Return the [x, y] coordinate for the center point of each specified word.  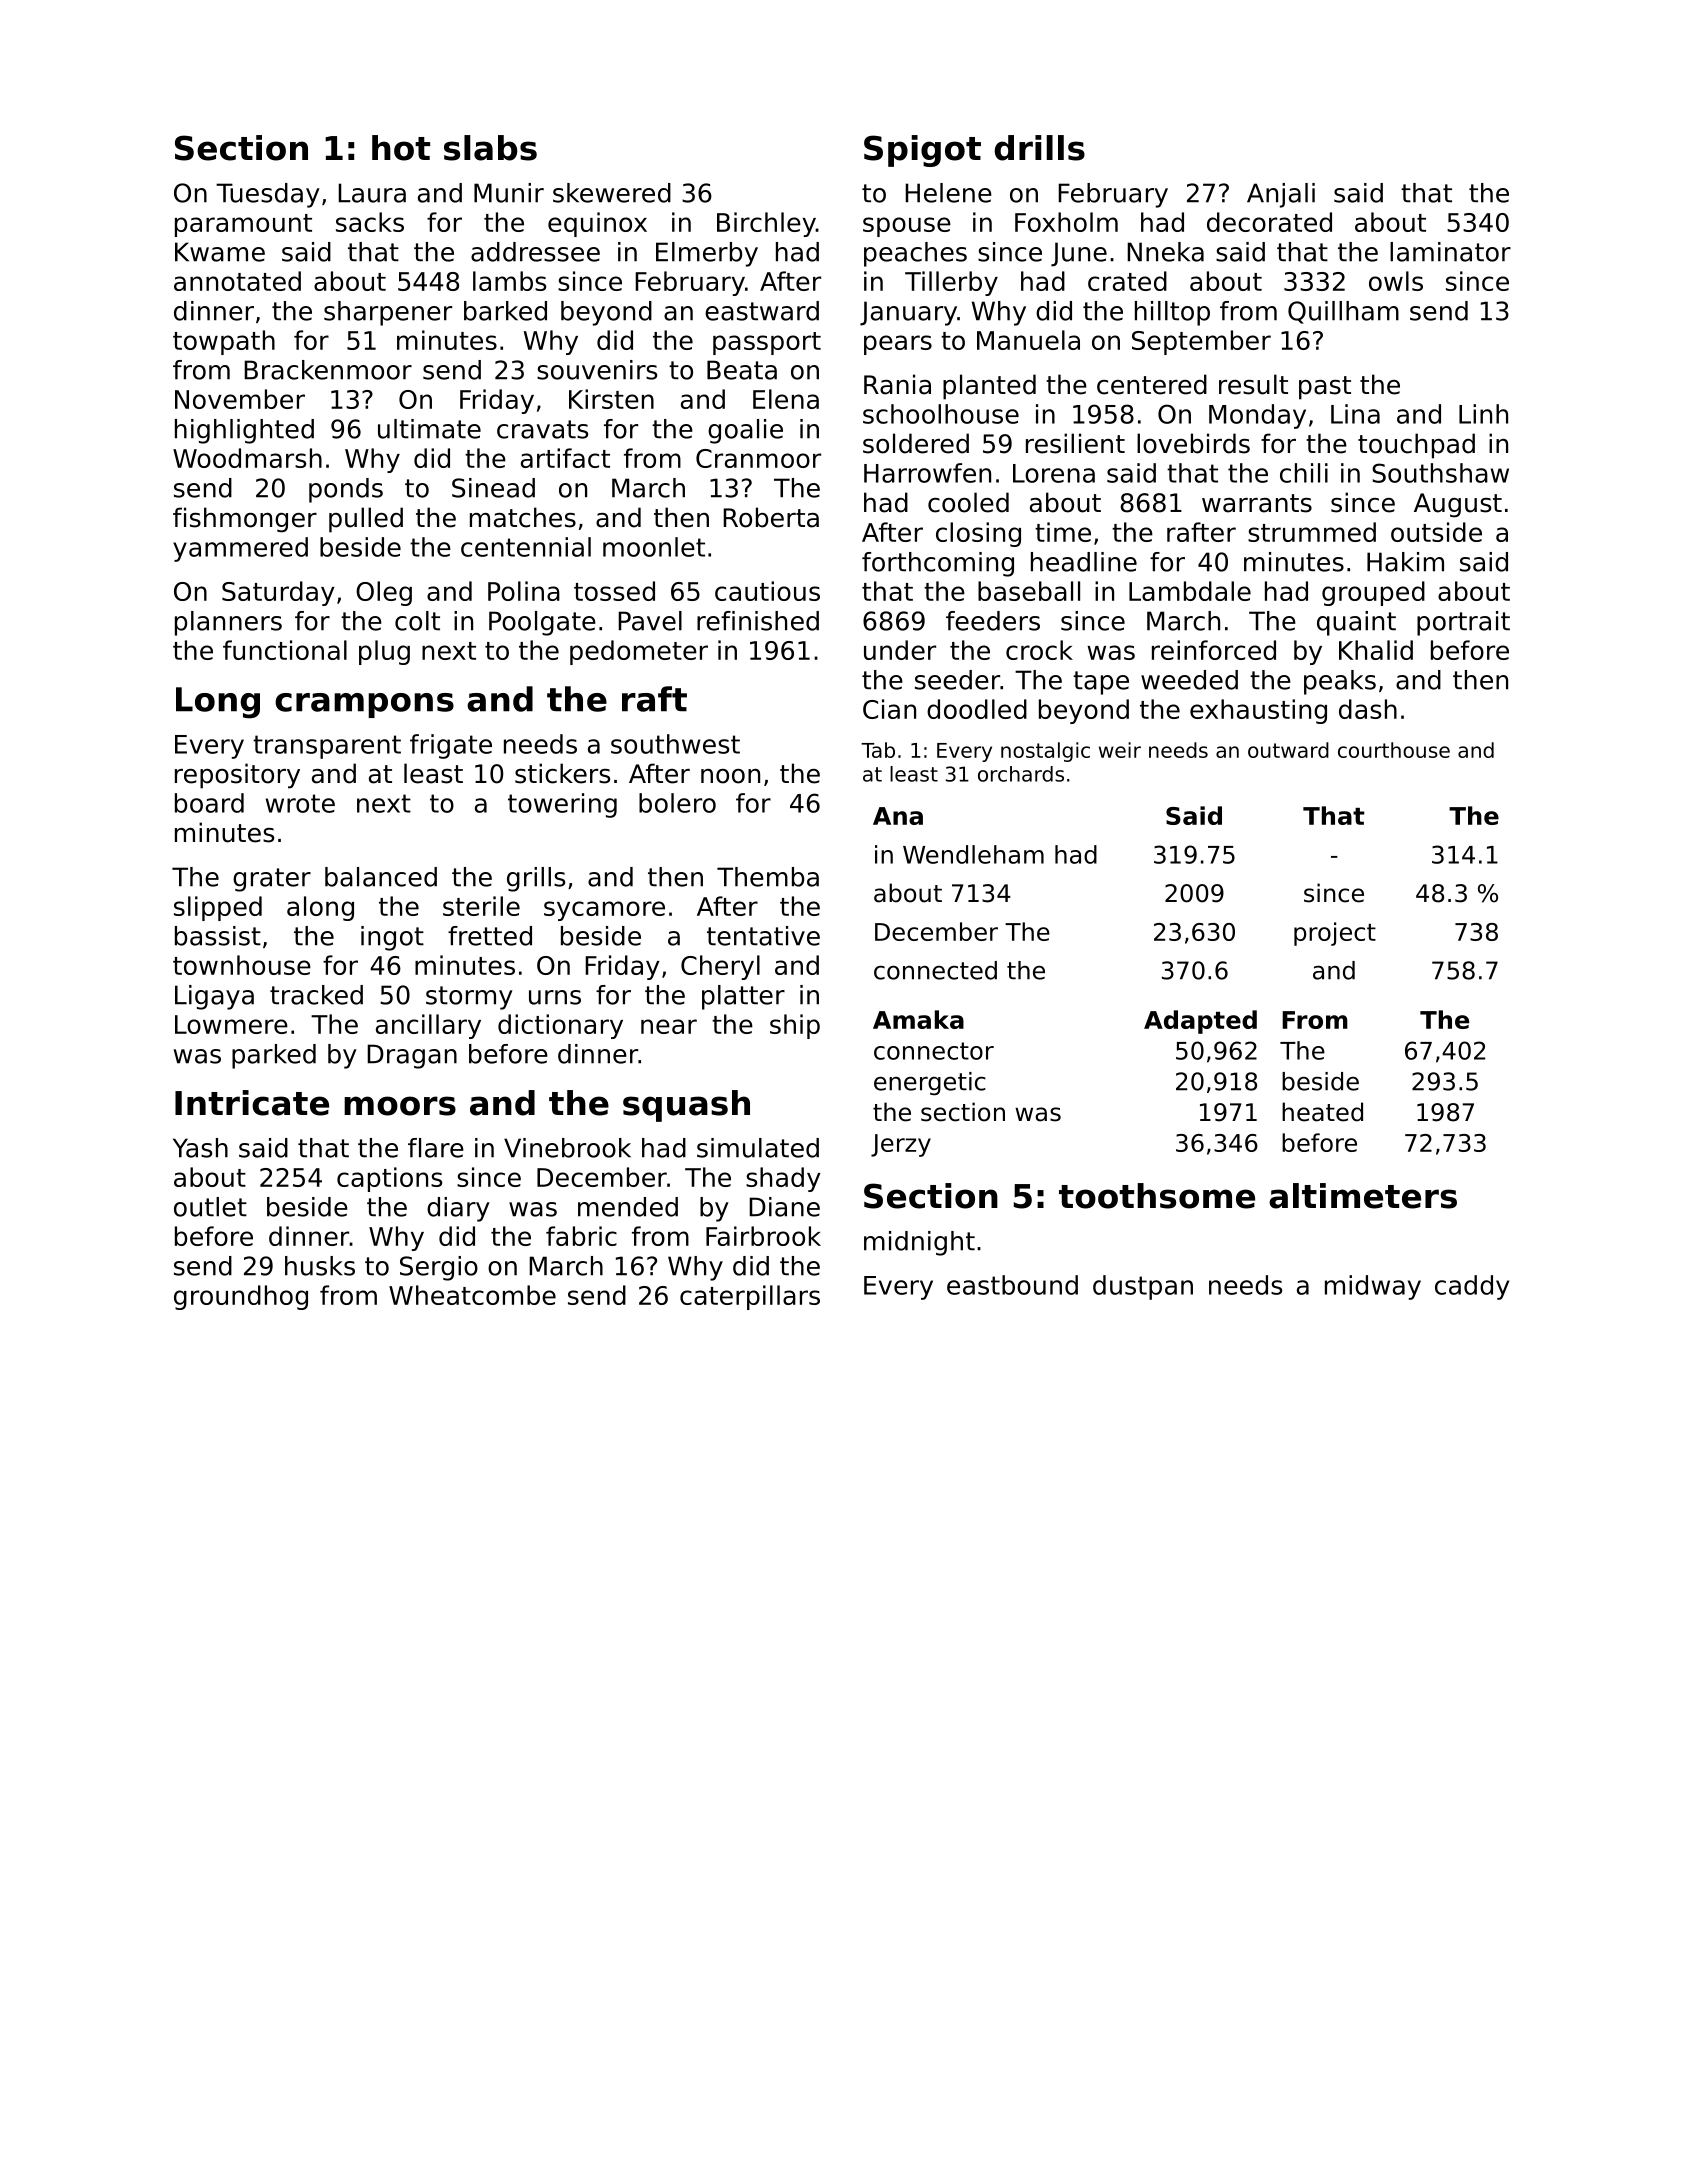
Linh [1483, 414]
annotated [237, 281]
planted [989, 387]
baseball [1029, 591]
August [1458, 505]
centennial [526, 547]
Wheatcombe [472, 1295]
